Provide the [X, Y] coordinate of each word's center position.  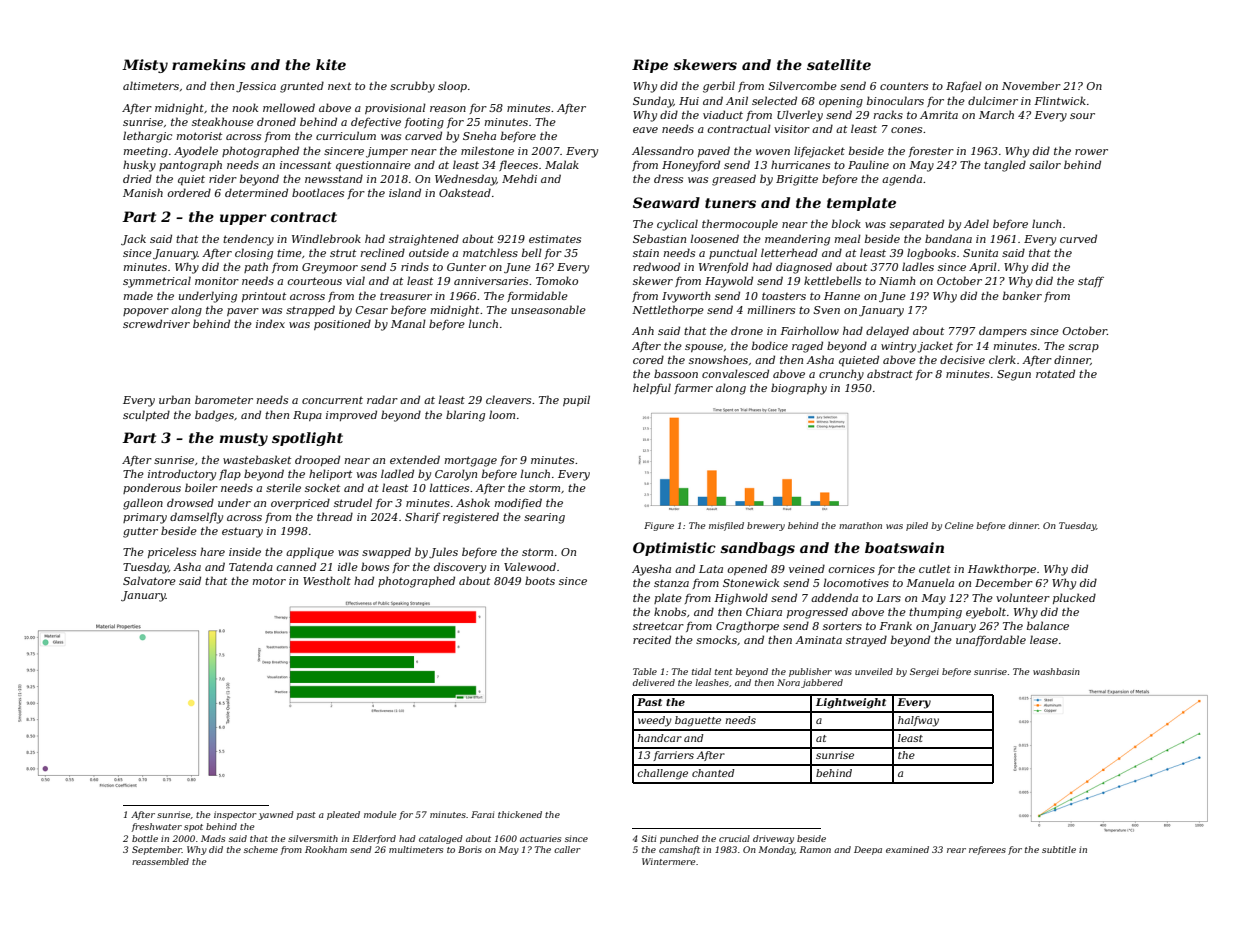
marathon [860, 525]
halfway [918, 721]
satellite [839, 64]
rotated [1055, 373]
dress [668, 178]
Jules [443, 552]
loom [502, 414]
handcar [660, 738]
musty [244, 439]
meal [848, 238]
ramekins [209, 64]
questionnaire [373, 166]
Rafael [964, 86]
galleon [143, 504]
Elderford [374, 839]
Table [645, 671]
